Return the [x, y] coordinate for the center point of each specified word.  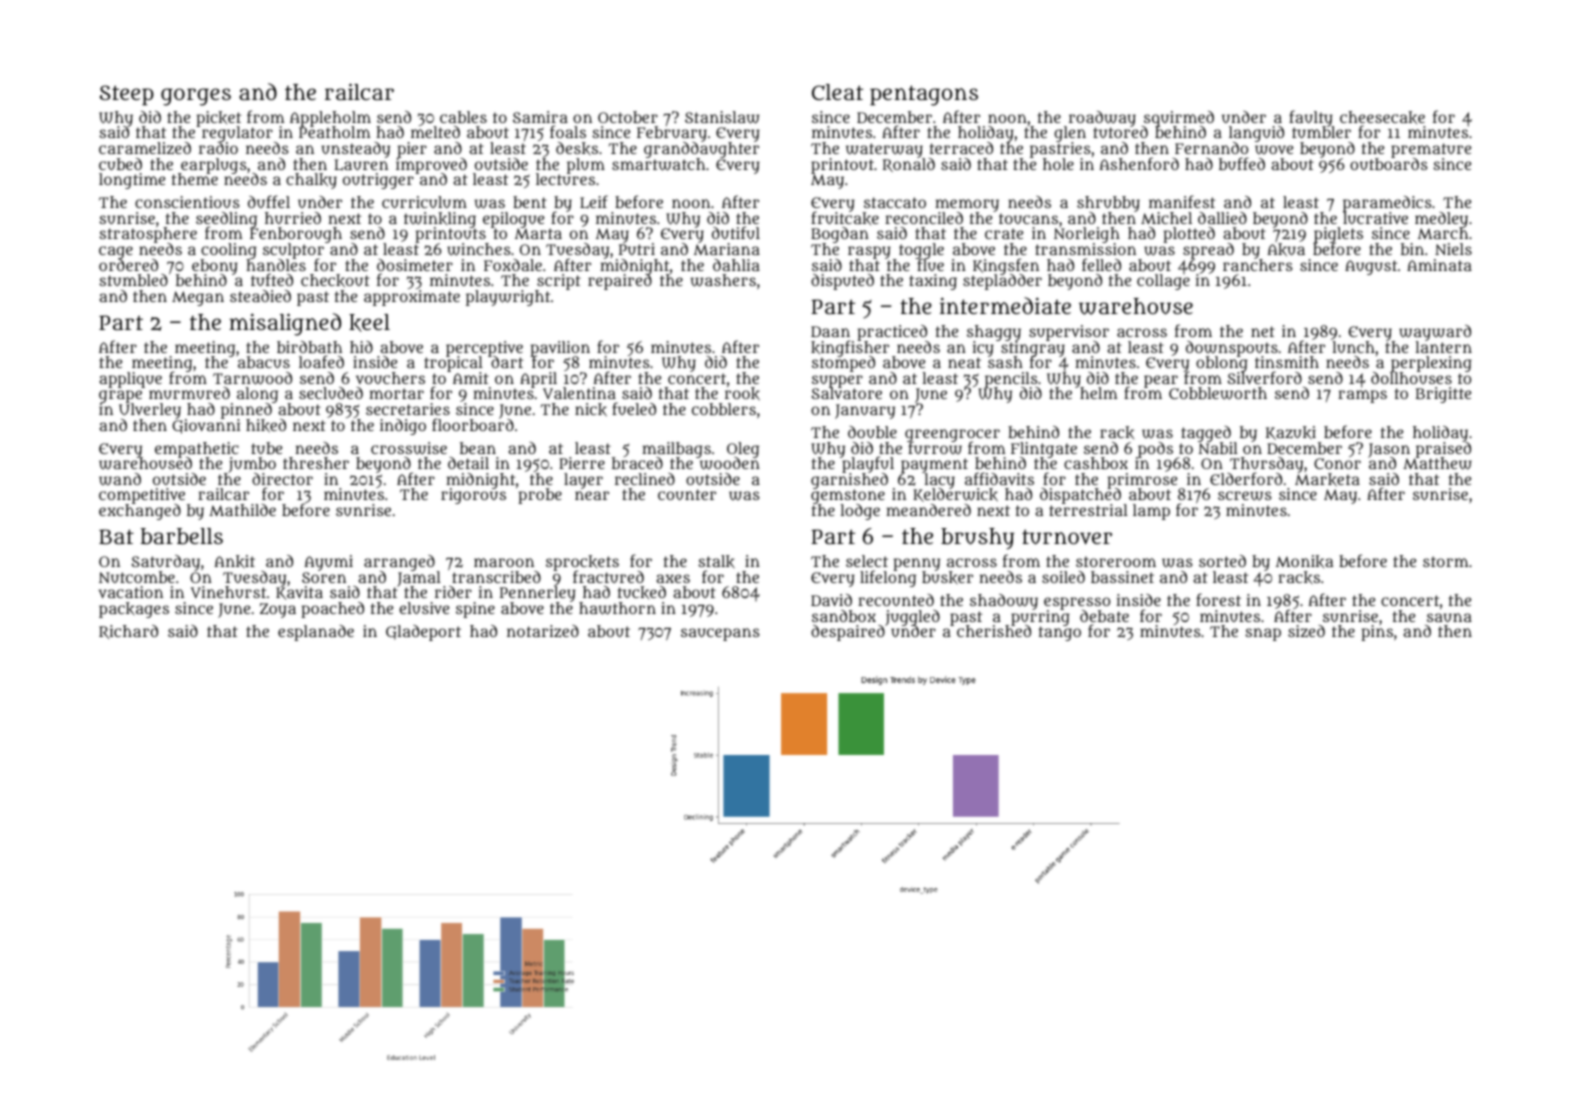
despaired [848, 633]
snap [1263, 634]
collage [1163, 282]
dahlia [736, 265]
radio [218, 148]
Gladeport [423, 633]
